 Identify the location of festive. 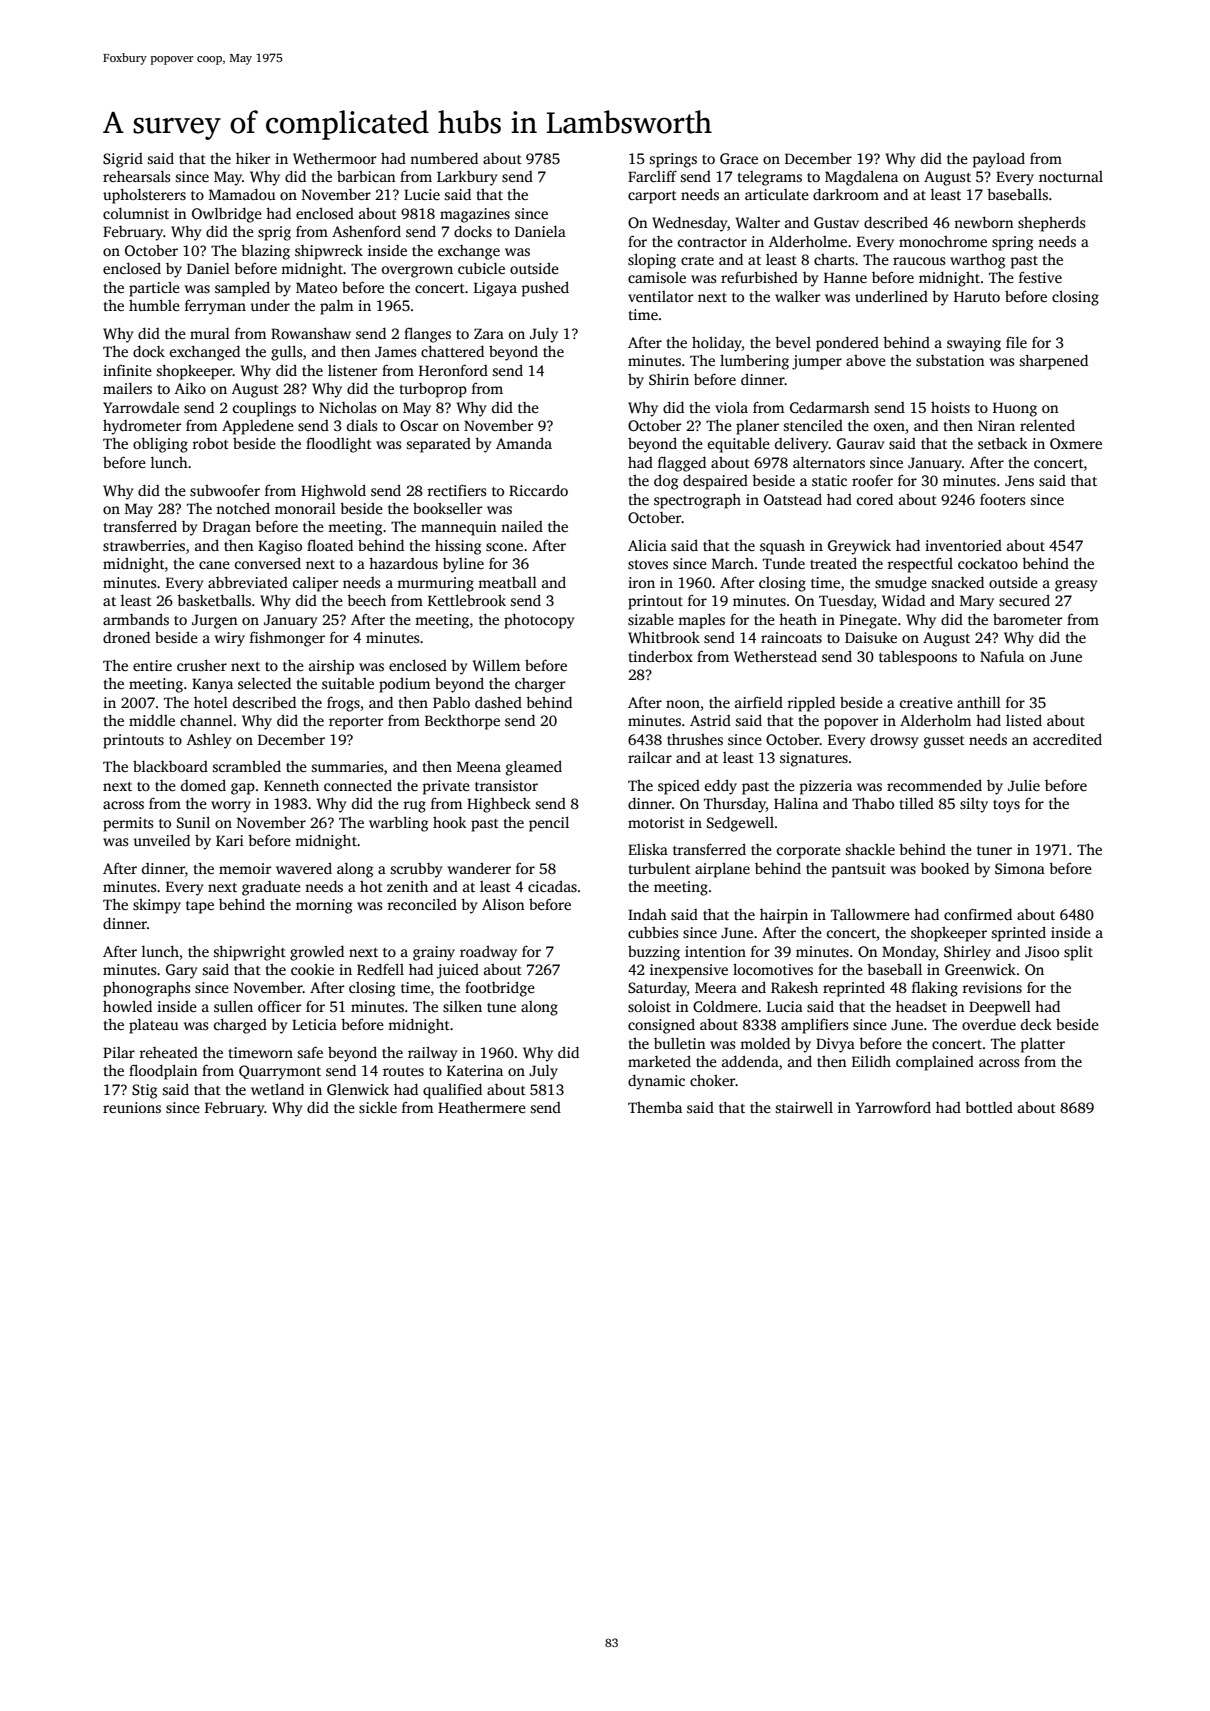
(1040, 277).
